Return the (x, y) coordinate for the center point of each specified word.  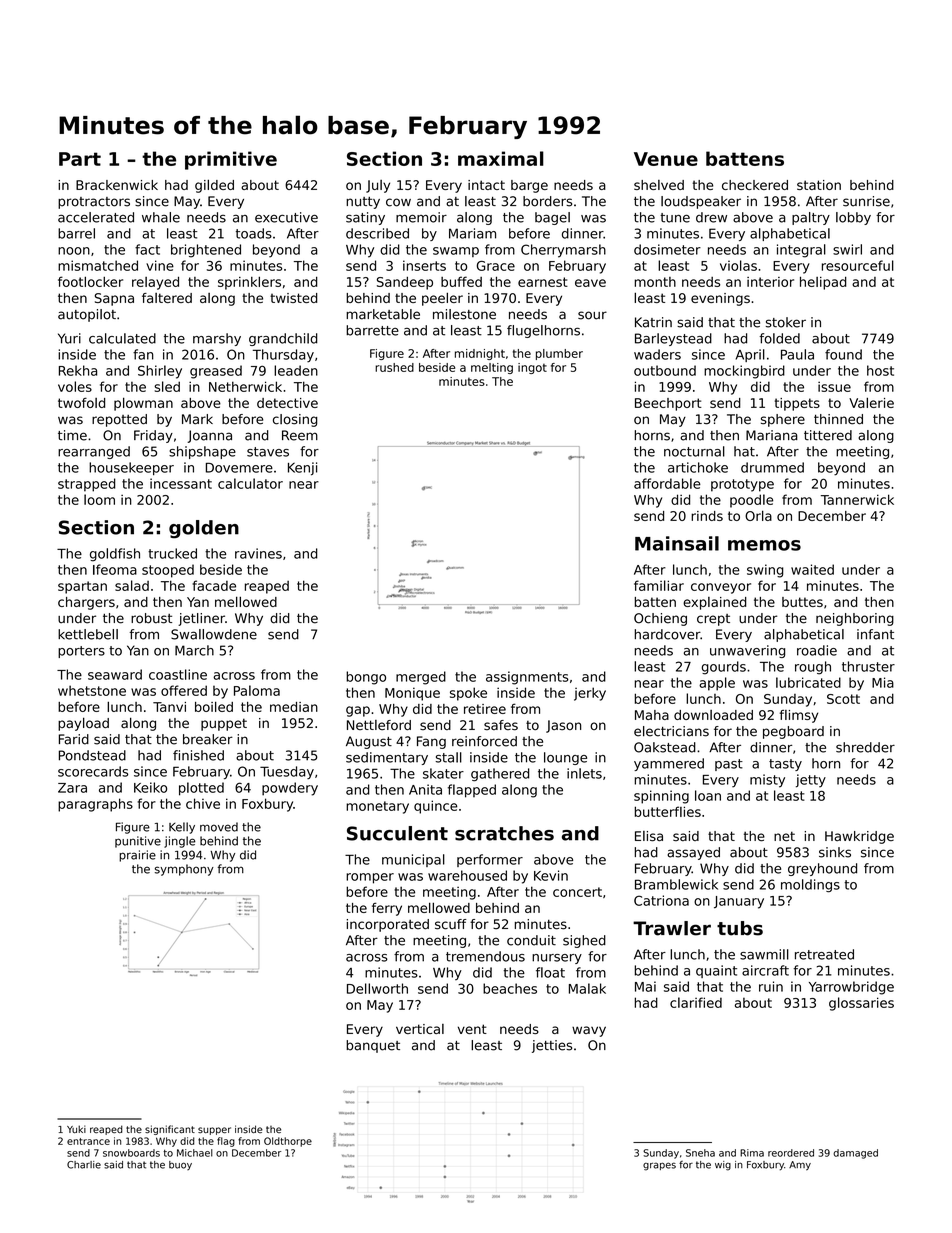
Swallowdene (214, 634)
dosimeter (667, 249)
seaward (115, 674)
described (377, 233)
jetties (552, 1046)
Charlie (84, 1165)
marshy (217, 339)
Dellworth (377, 988)
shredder (865, 747)
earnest (543, 282)
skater (443, 773)
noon (74, 251)
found (843, 354)
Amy (800, 1166)
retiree (485, 709)
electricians (671, 731)
